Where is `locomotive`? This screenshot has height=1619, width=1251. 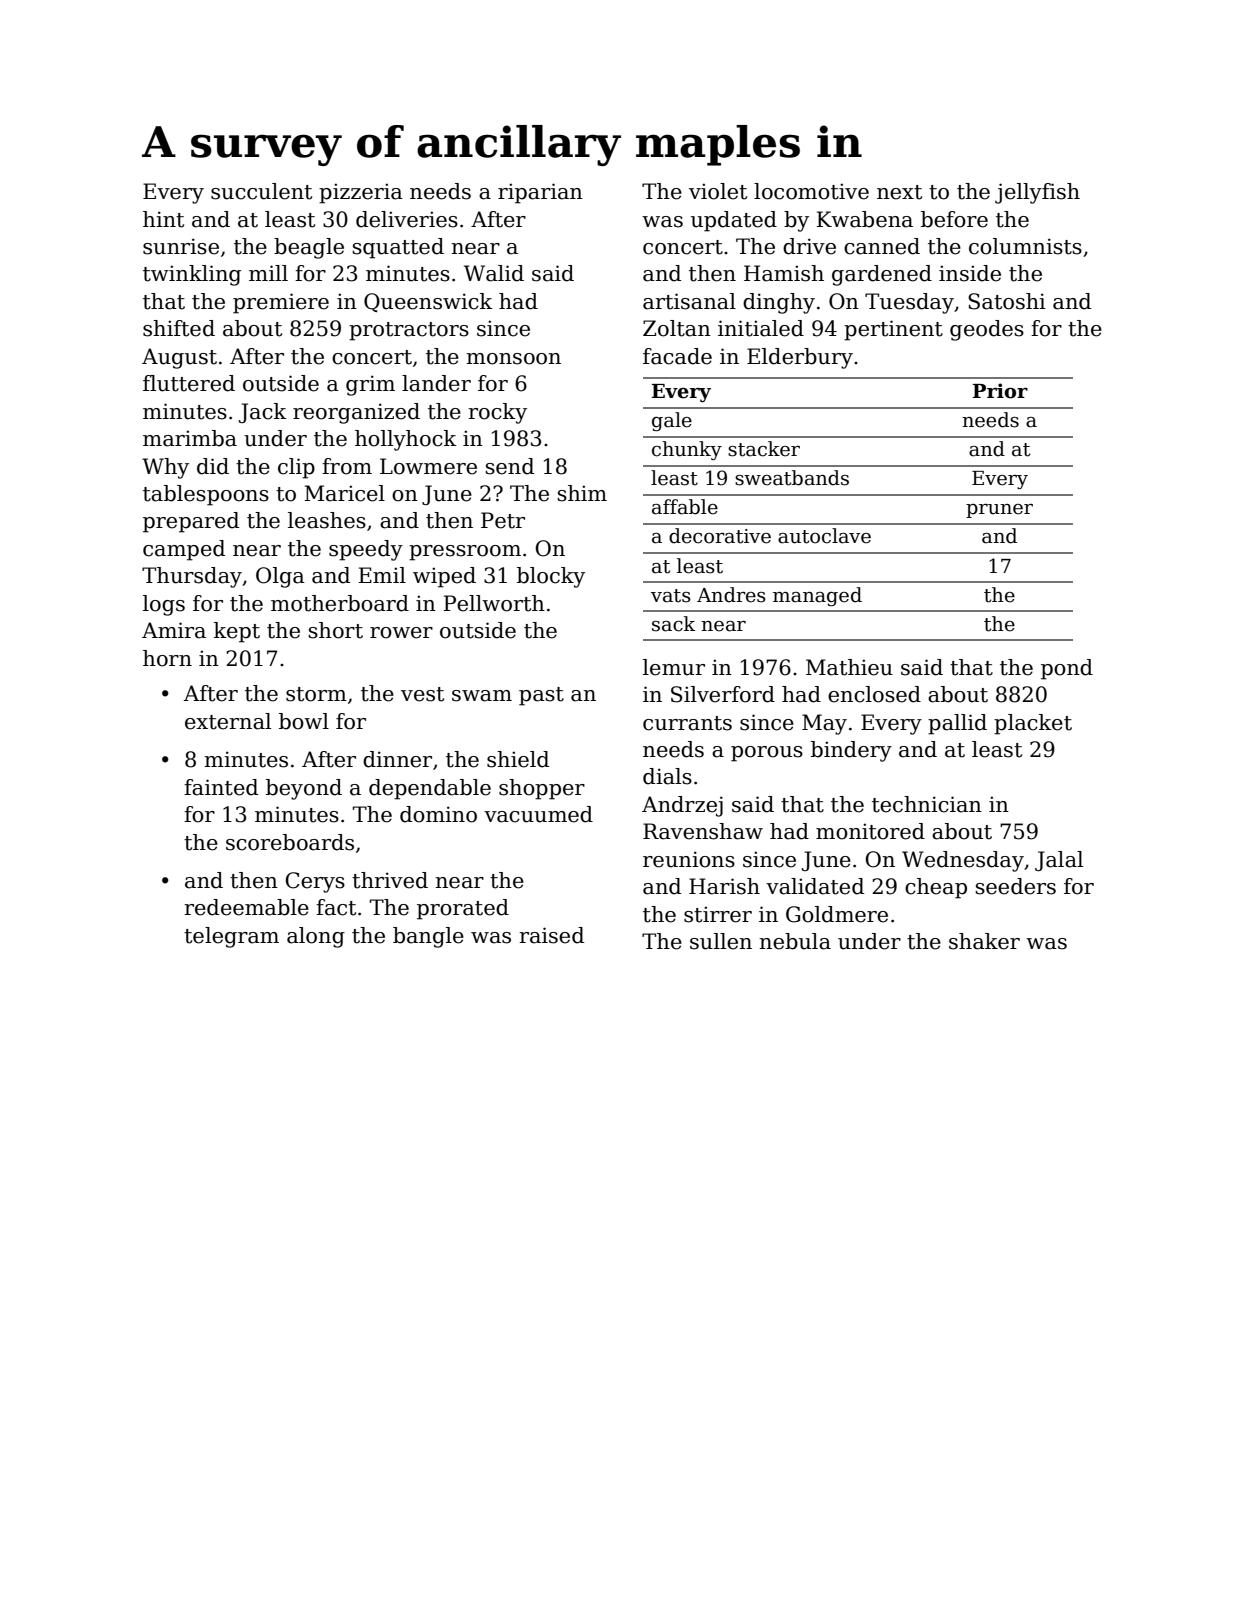
locomotive is located at coordinates (811, 191).
